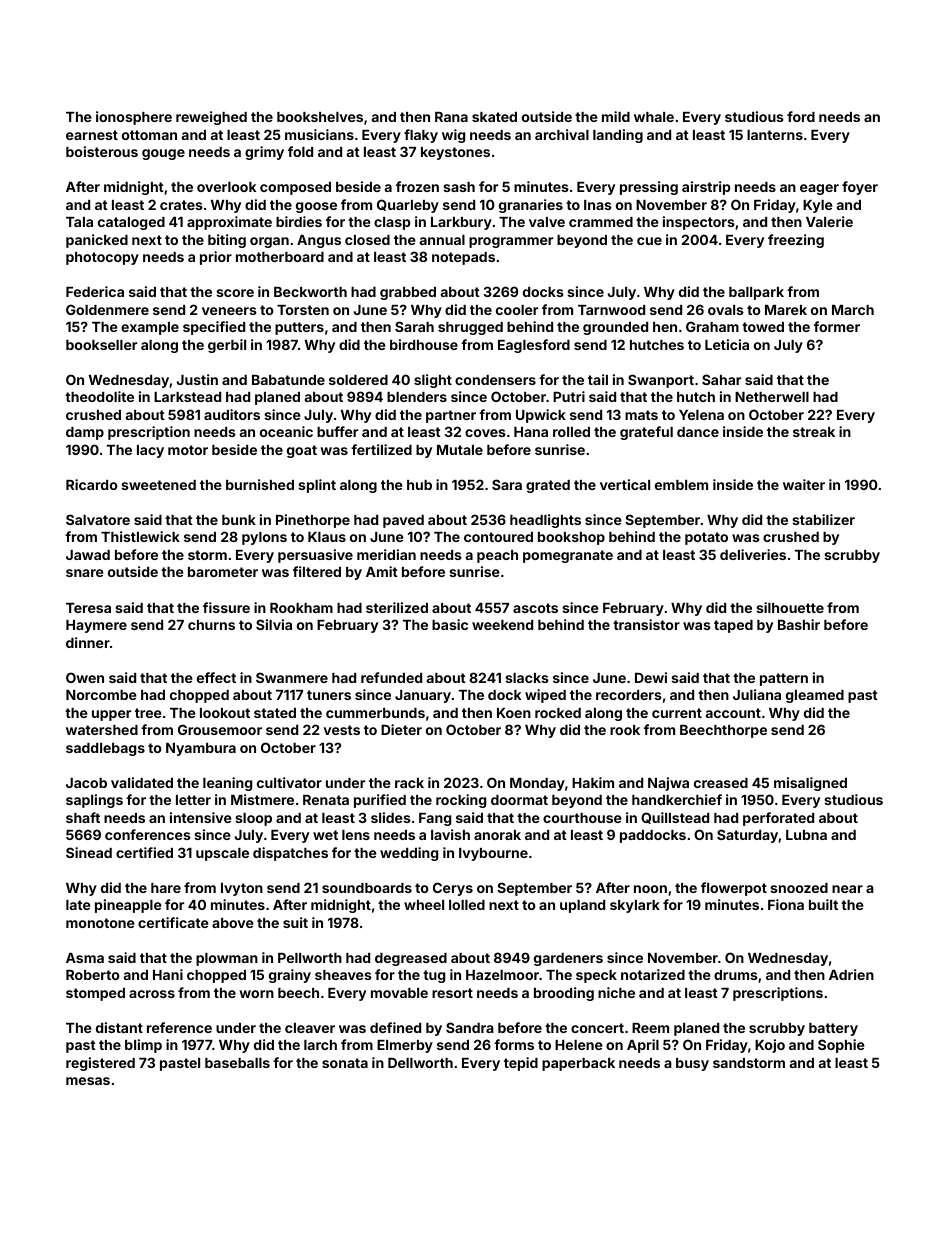 The image size is (952, 1233). I want to click on leaning, so click(227, 784).
